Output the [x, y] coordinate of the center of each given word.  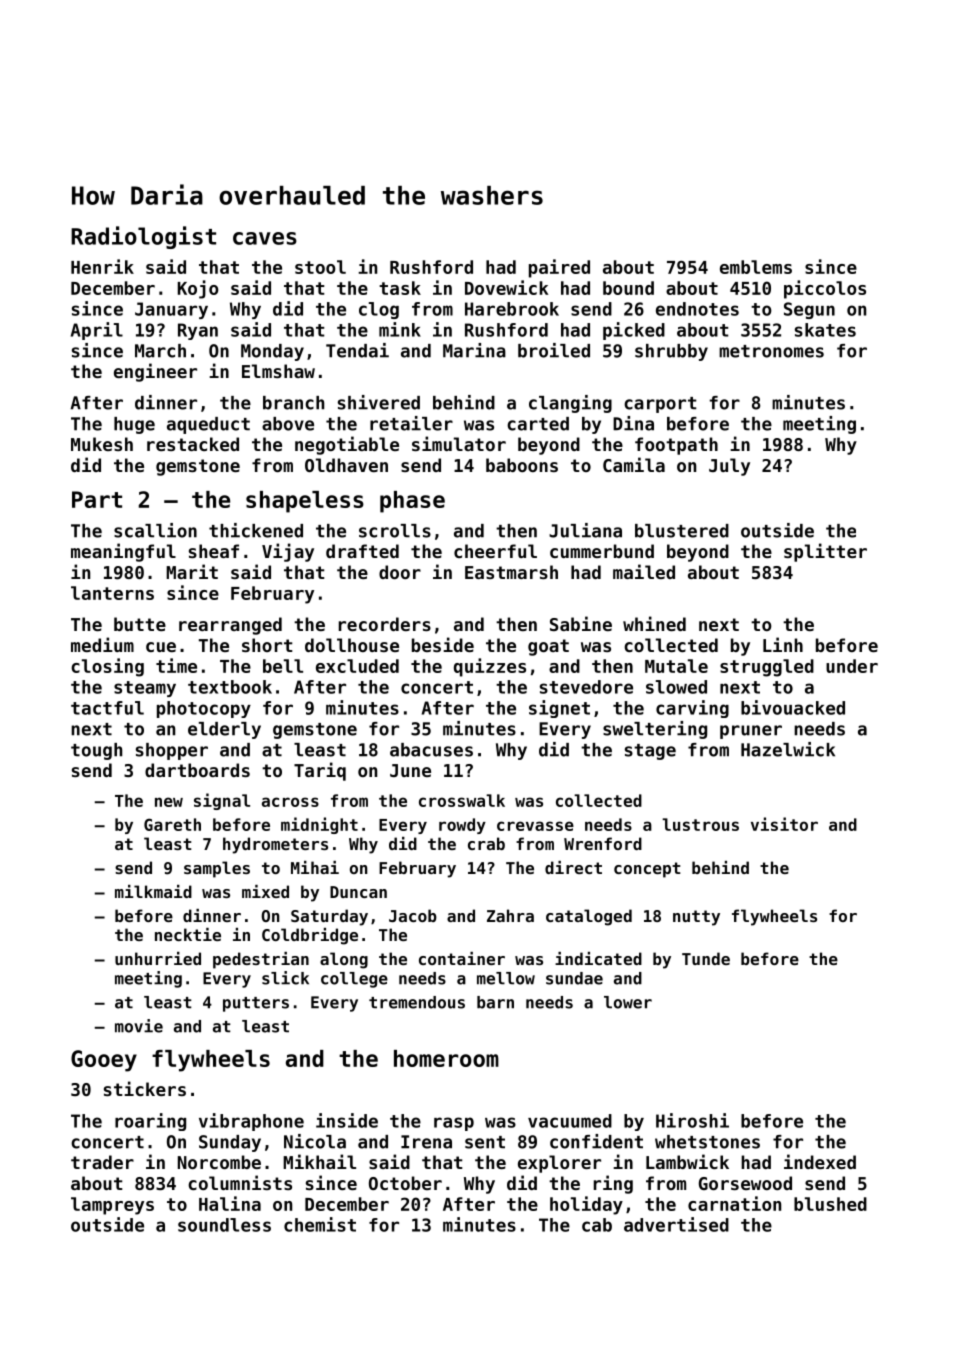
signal [222, 801]
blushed [830, 1204]
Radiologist [143, 237]
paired [559, 268]
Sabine [581, 623]
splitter [825, 552]
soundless [224, 1225]
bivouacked [793, 707]
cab [597, 1225]
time [176, 665]
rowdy [462, 826]
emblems [756, 267]
